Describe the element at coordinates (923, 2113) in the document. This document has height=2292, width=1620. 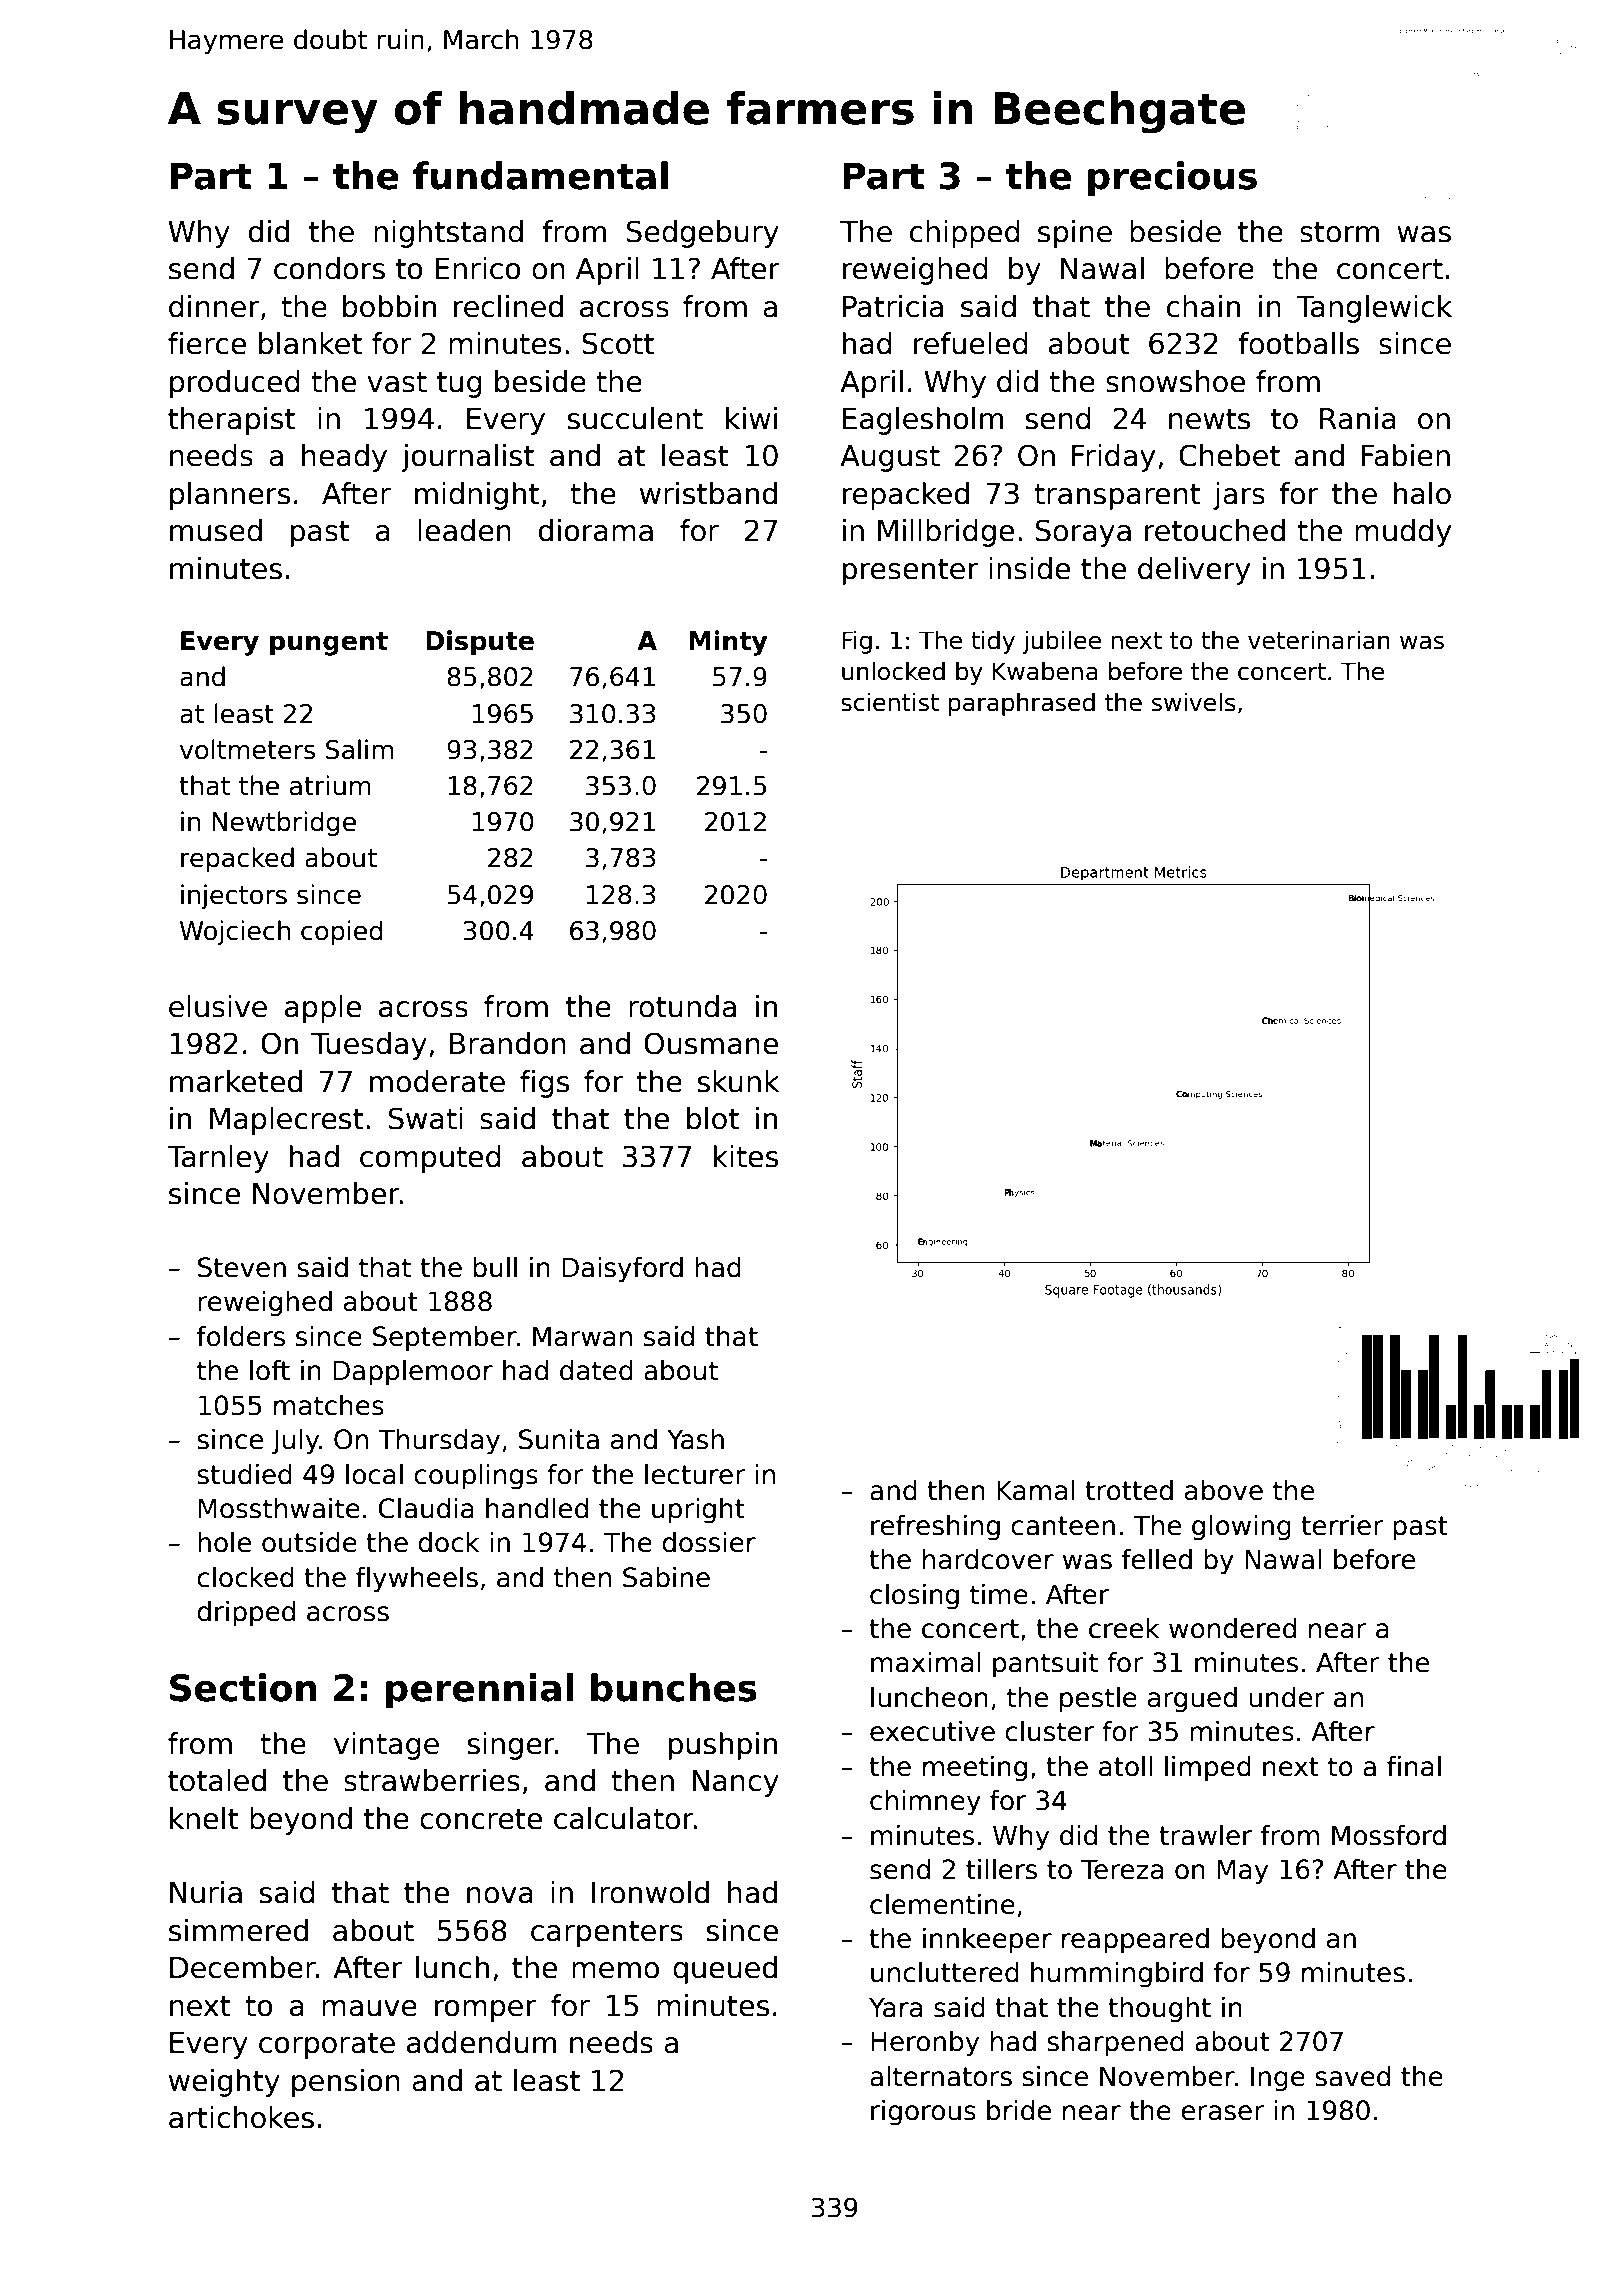
I see `rigorous` at that location.
